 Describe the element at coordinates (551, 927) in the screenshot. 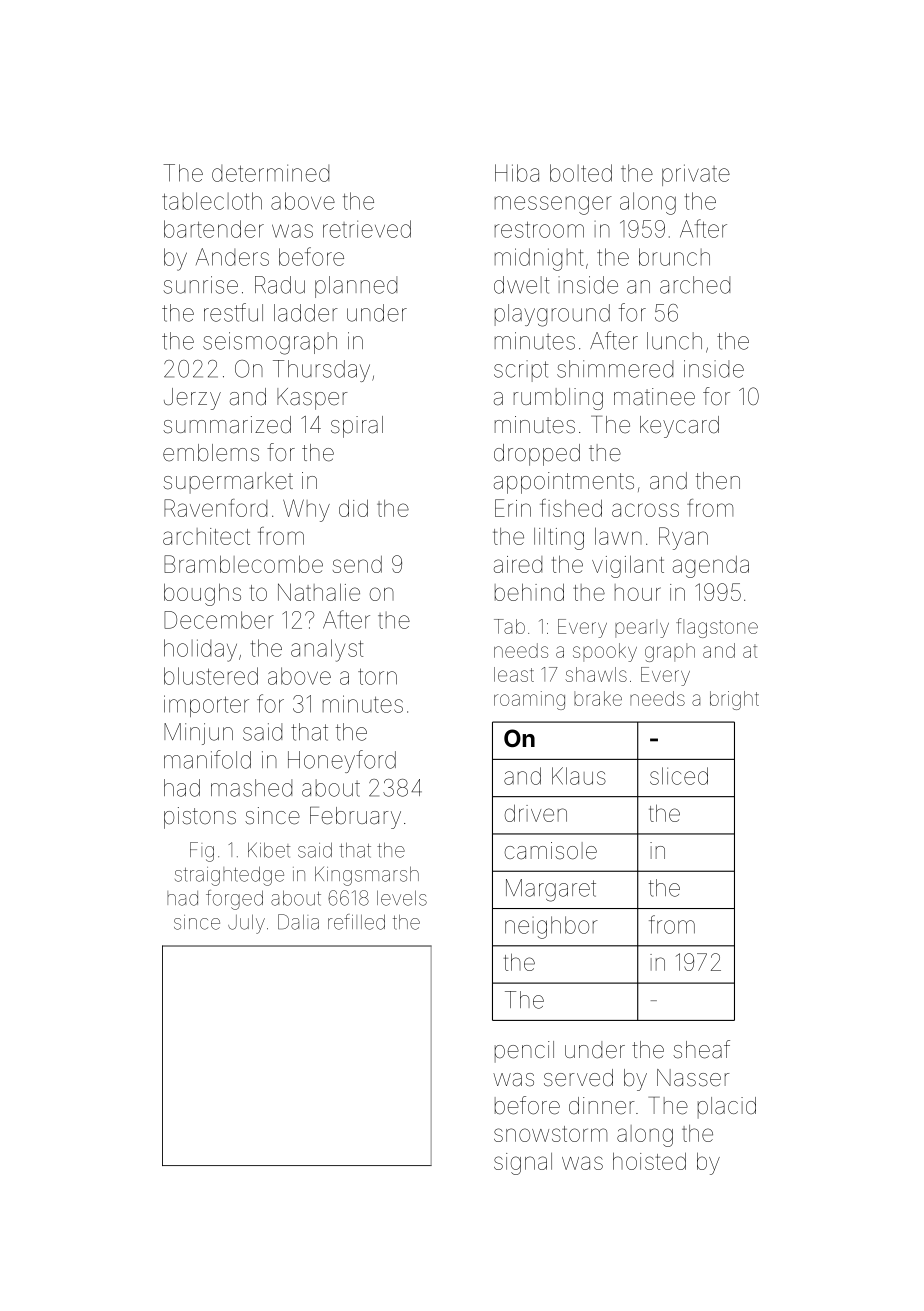

I see `neighbor` at that location.
